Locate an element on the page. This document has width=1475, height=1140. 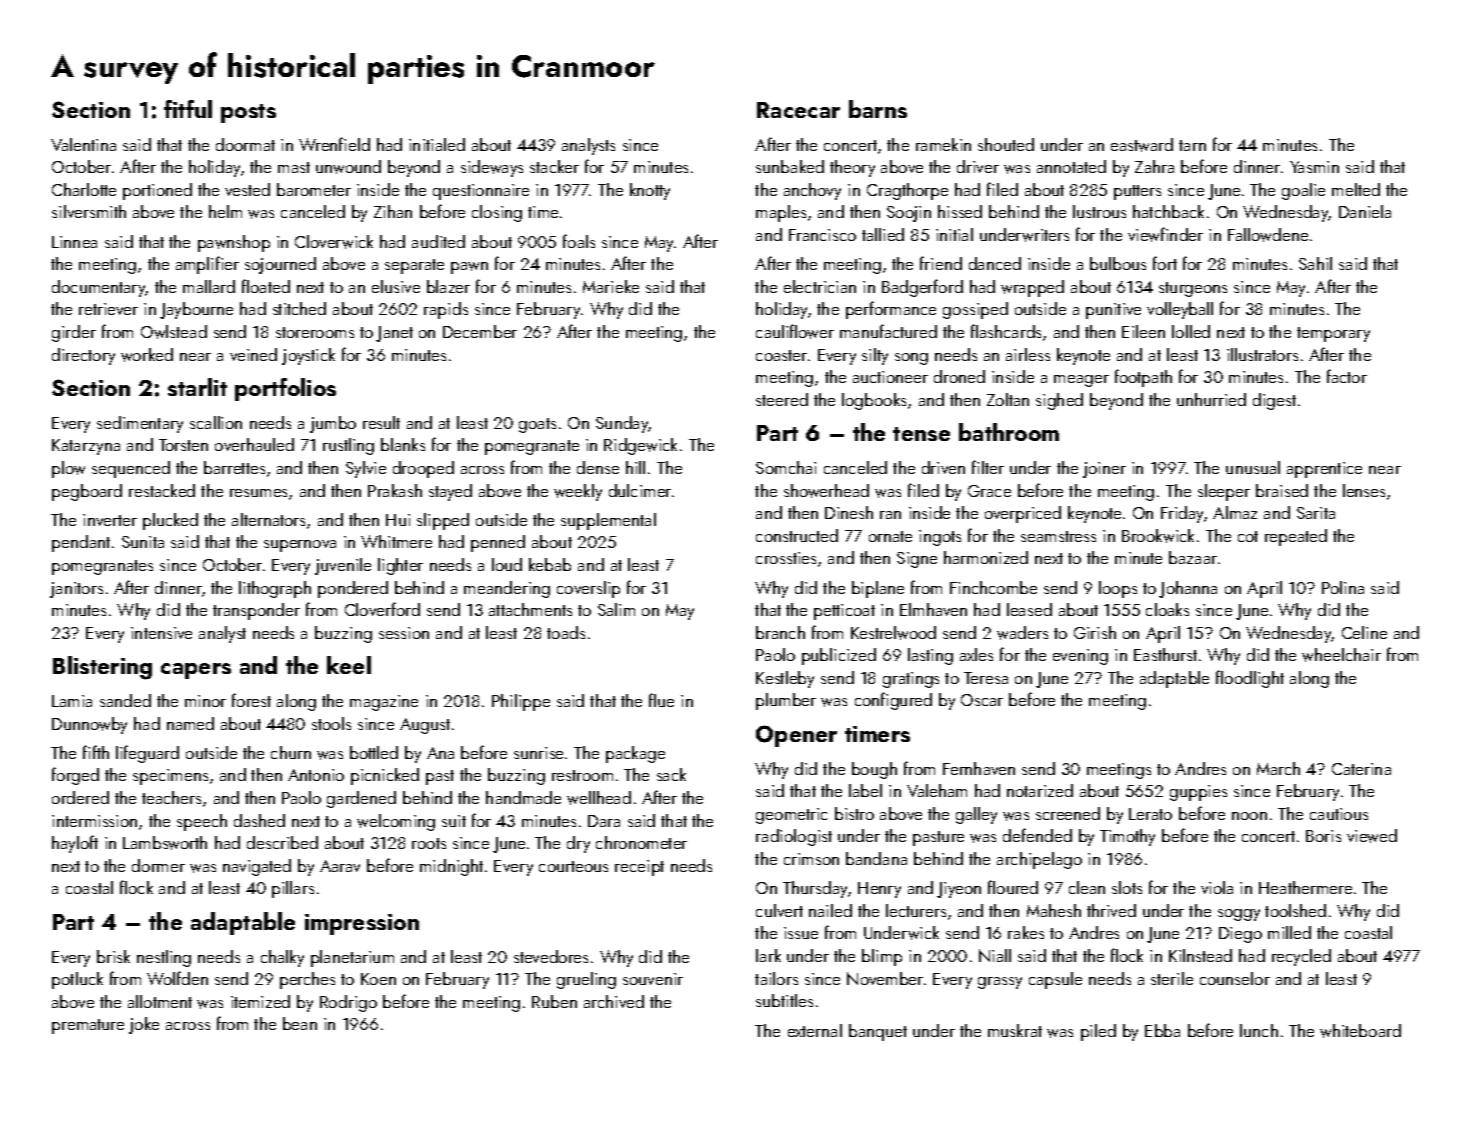
hayloft is located at coordinates (75, 844).
